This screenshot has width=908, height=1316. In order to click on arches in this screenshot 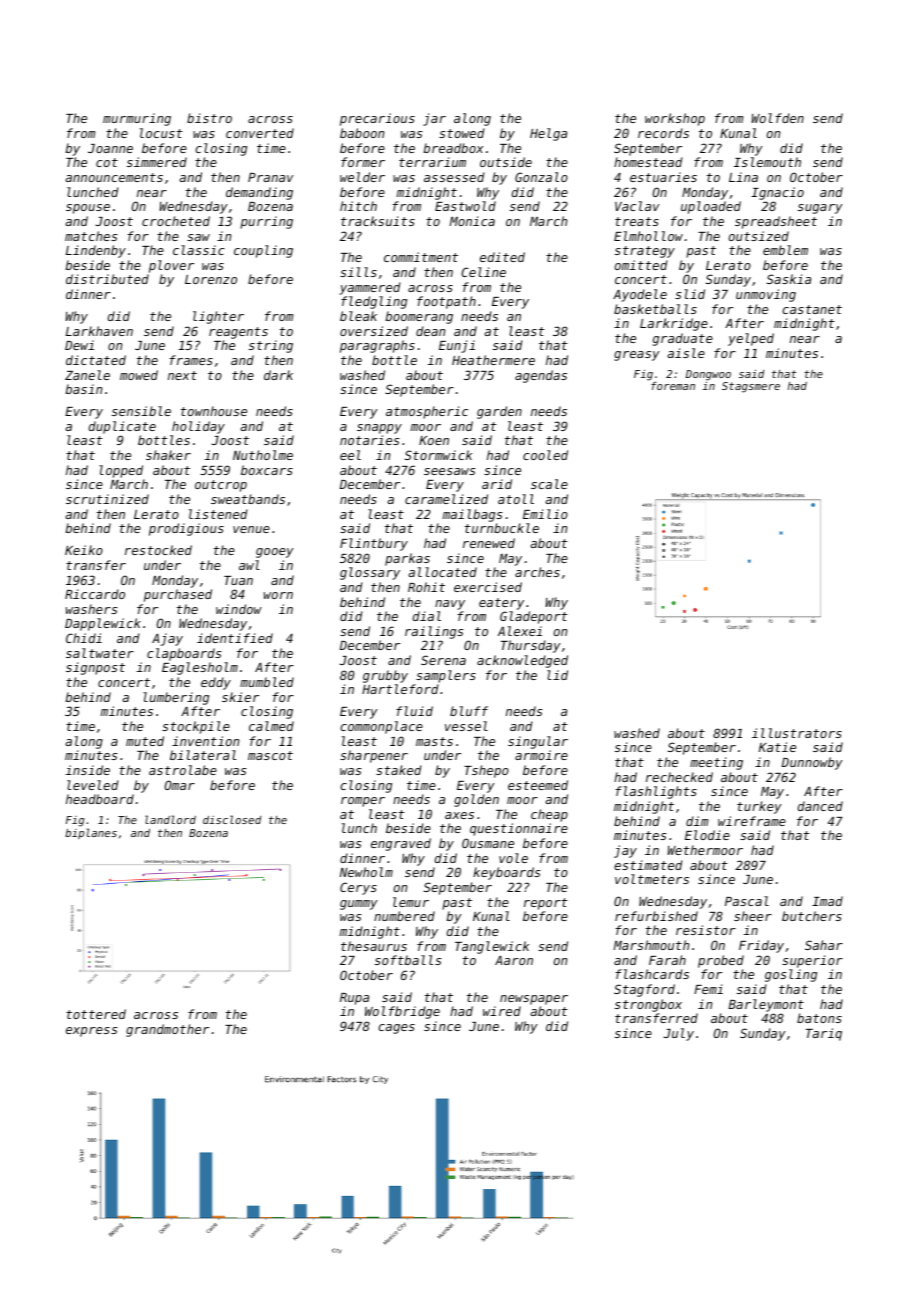, I will do `click(537, 572)`.
